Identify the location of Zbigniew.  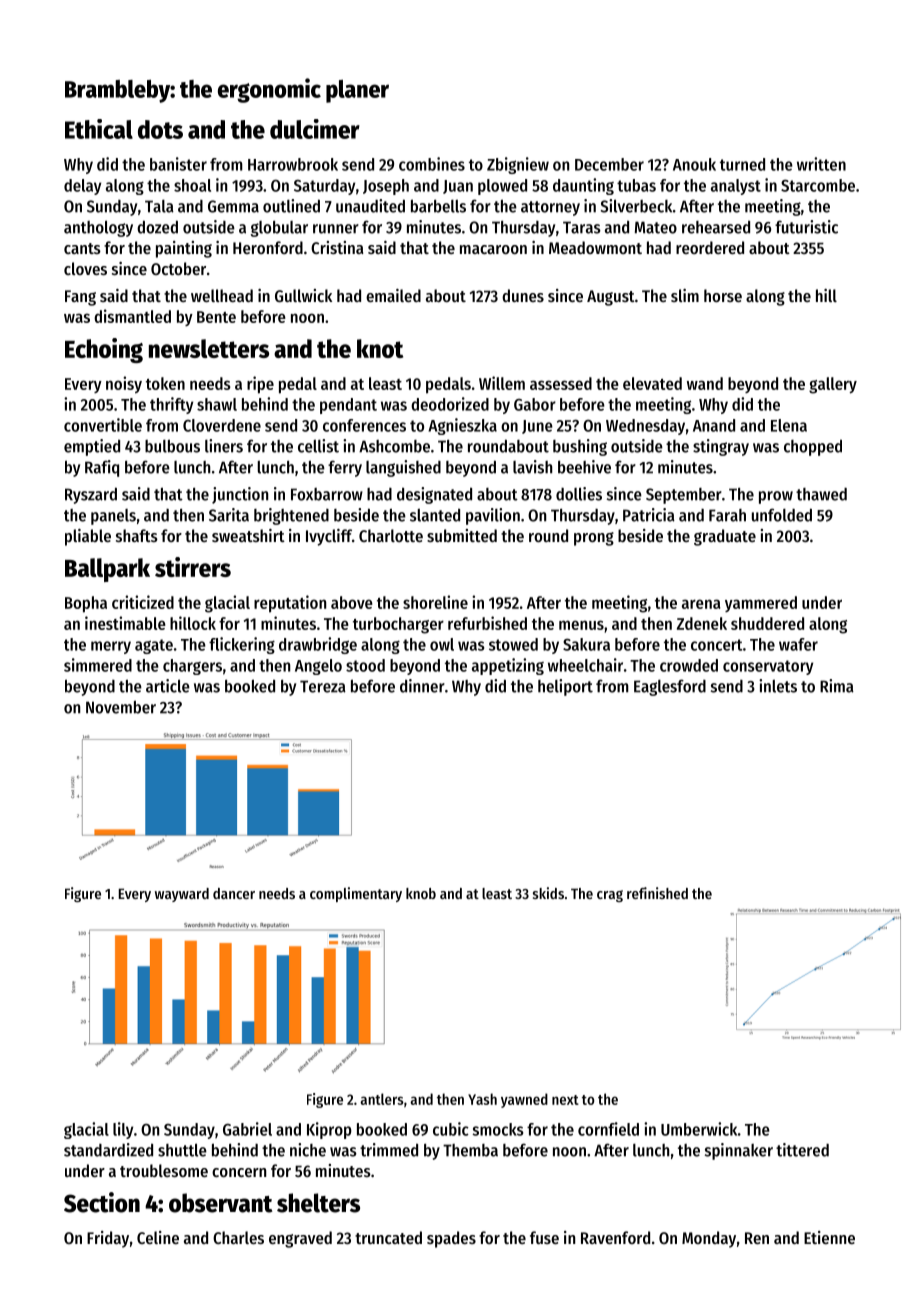
(518, 165).
